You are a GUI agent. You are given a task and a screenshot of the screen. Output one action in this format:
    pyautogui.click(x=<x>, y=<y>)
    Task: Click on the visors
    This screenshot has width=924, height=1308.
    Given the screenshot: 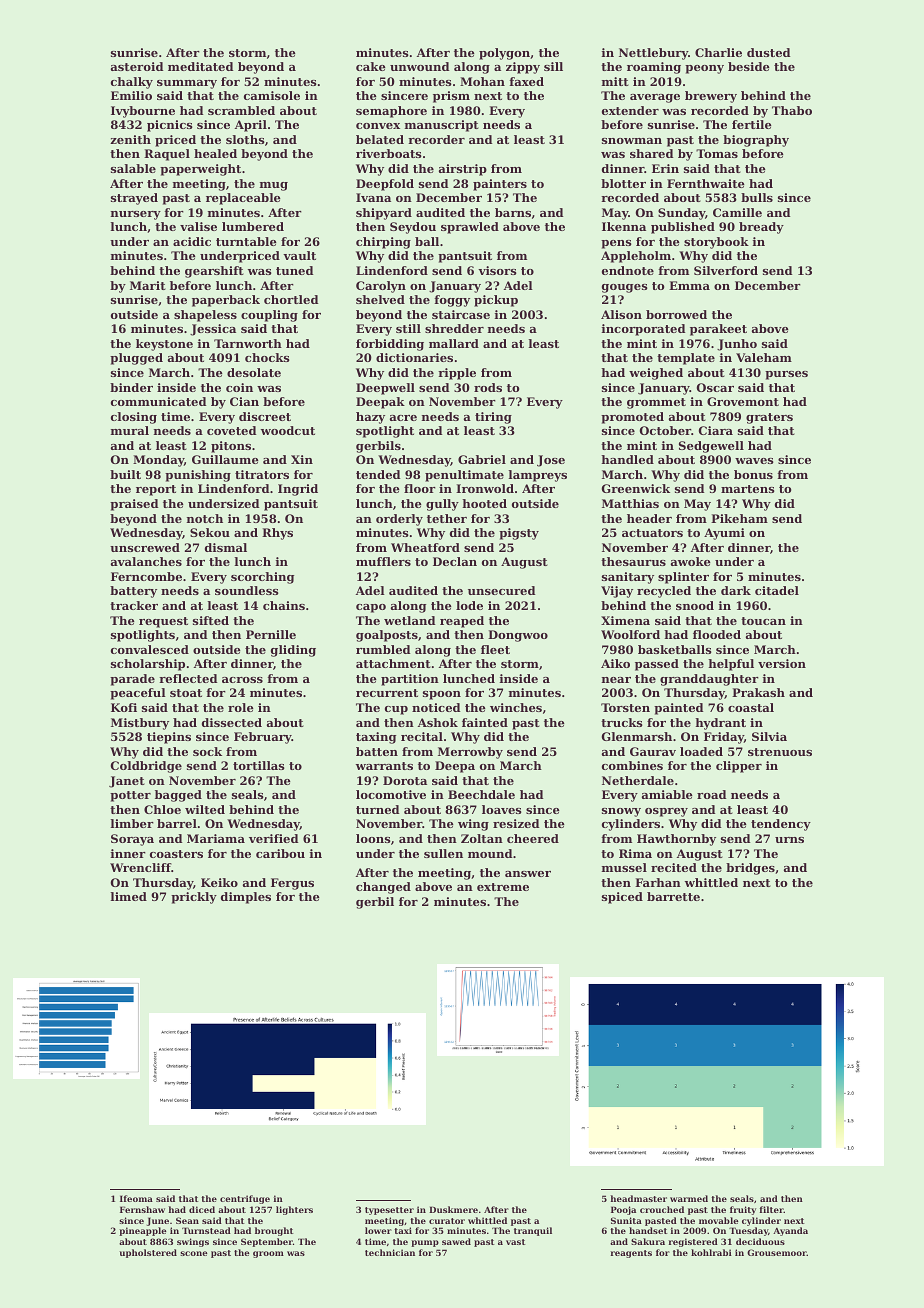 What is the action you would take?
    pyautogui.click(x=497, y=270)
